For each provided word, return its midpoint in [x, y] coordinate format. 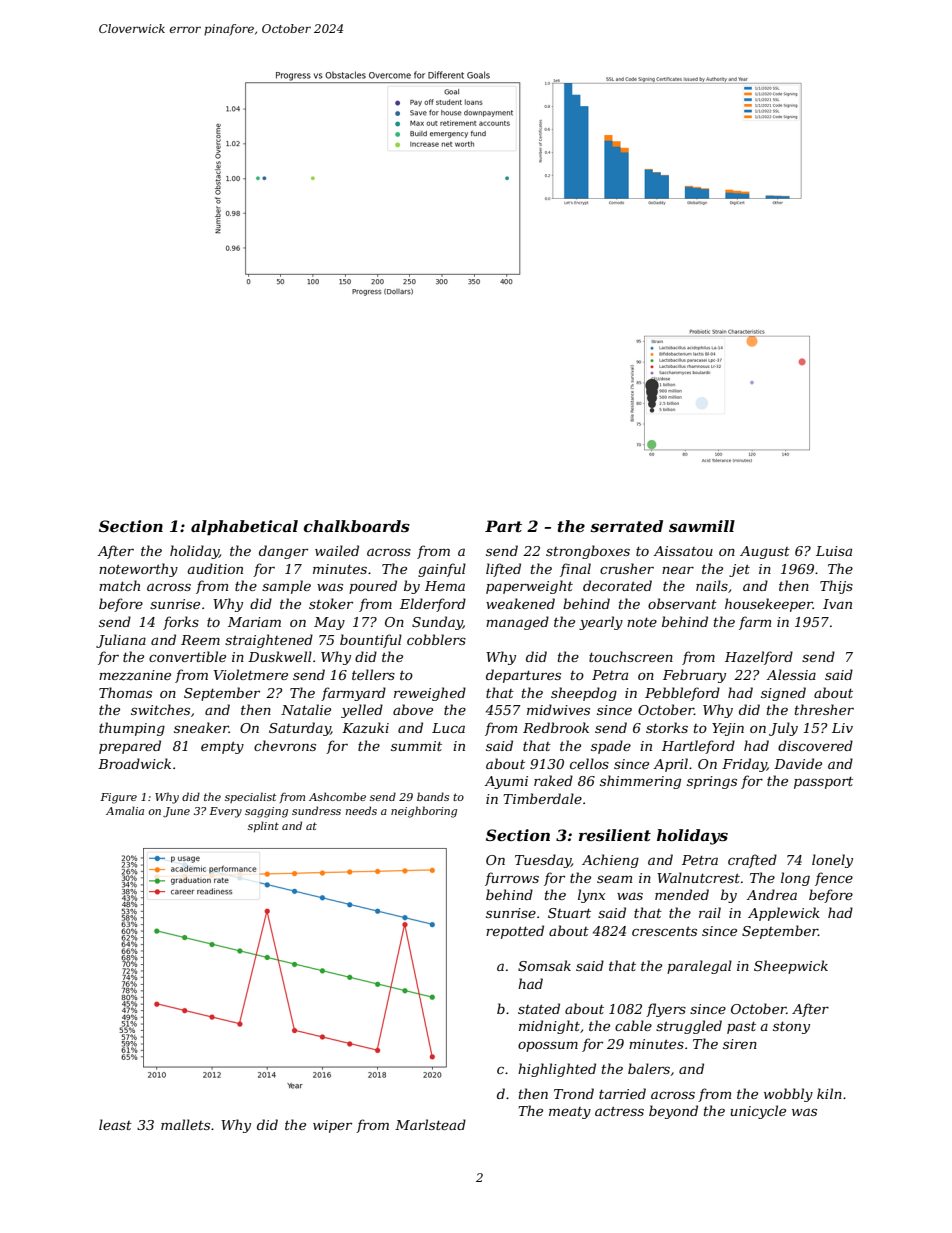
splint [263, 826]
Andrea [771, 894]
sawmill [702, 526]
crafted [752, 861]
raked [553, 780]
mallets [185, 1124]
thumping [132, 729]
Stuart [569, 913]
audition [215, 568]
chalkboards [357, 526]
